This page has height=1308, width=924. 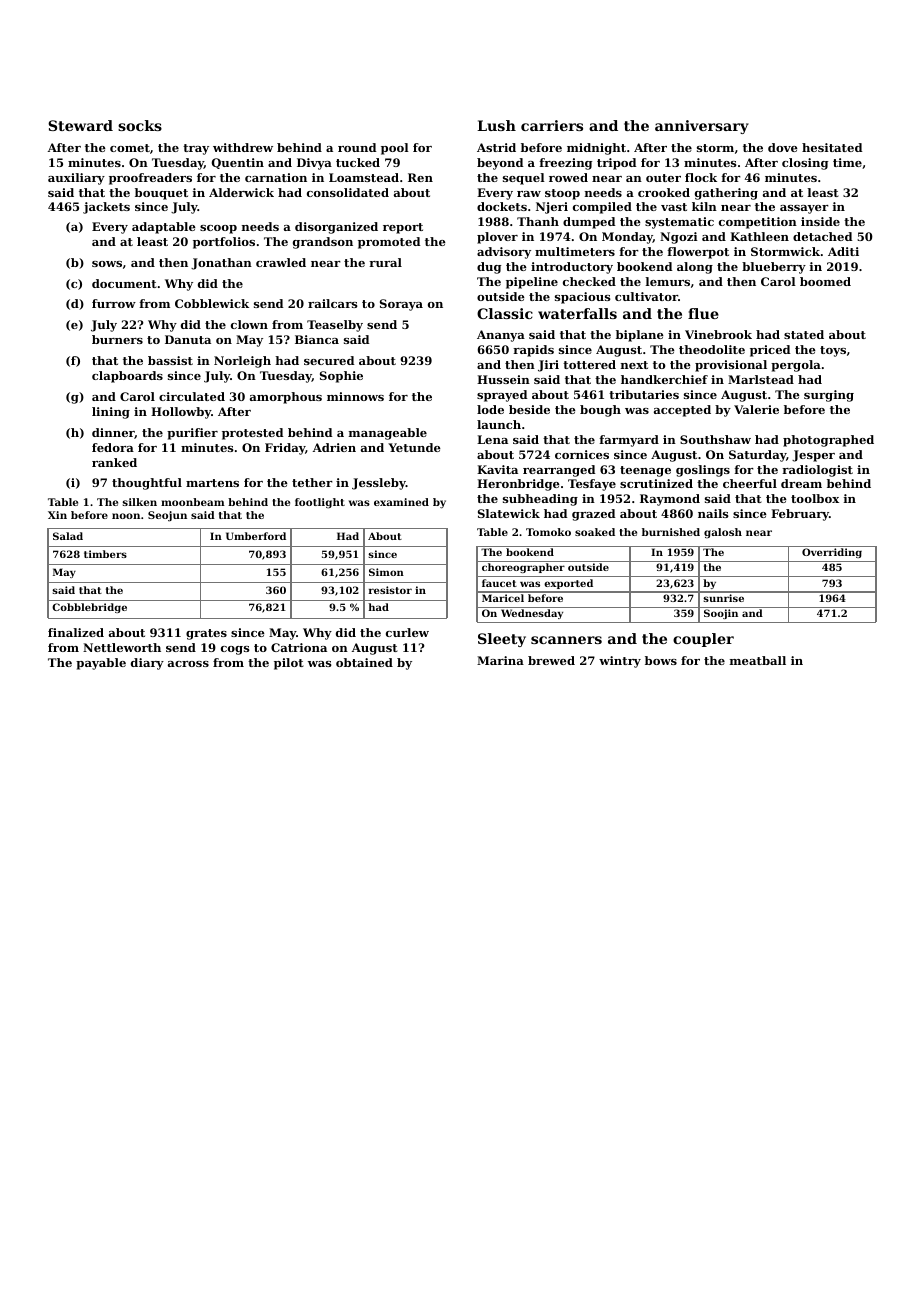 What do you see at coordinates (805, 164) in the page?
I see `closing` at bounding box center [805, 164].
